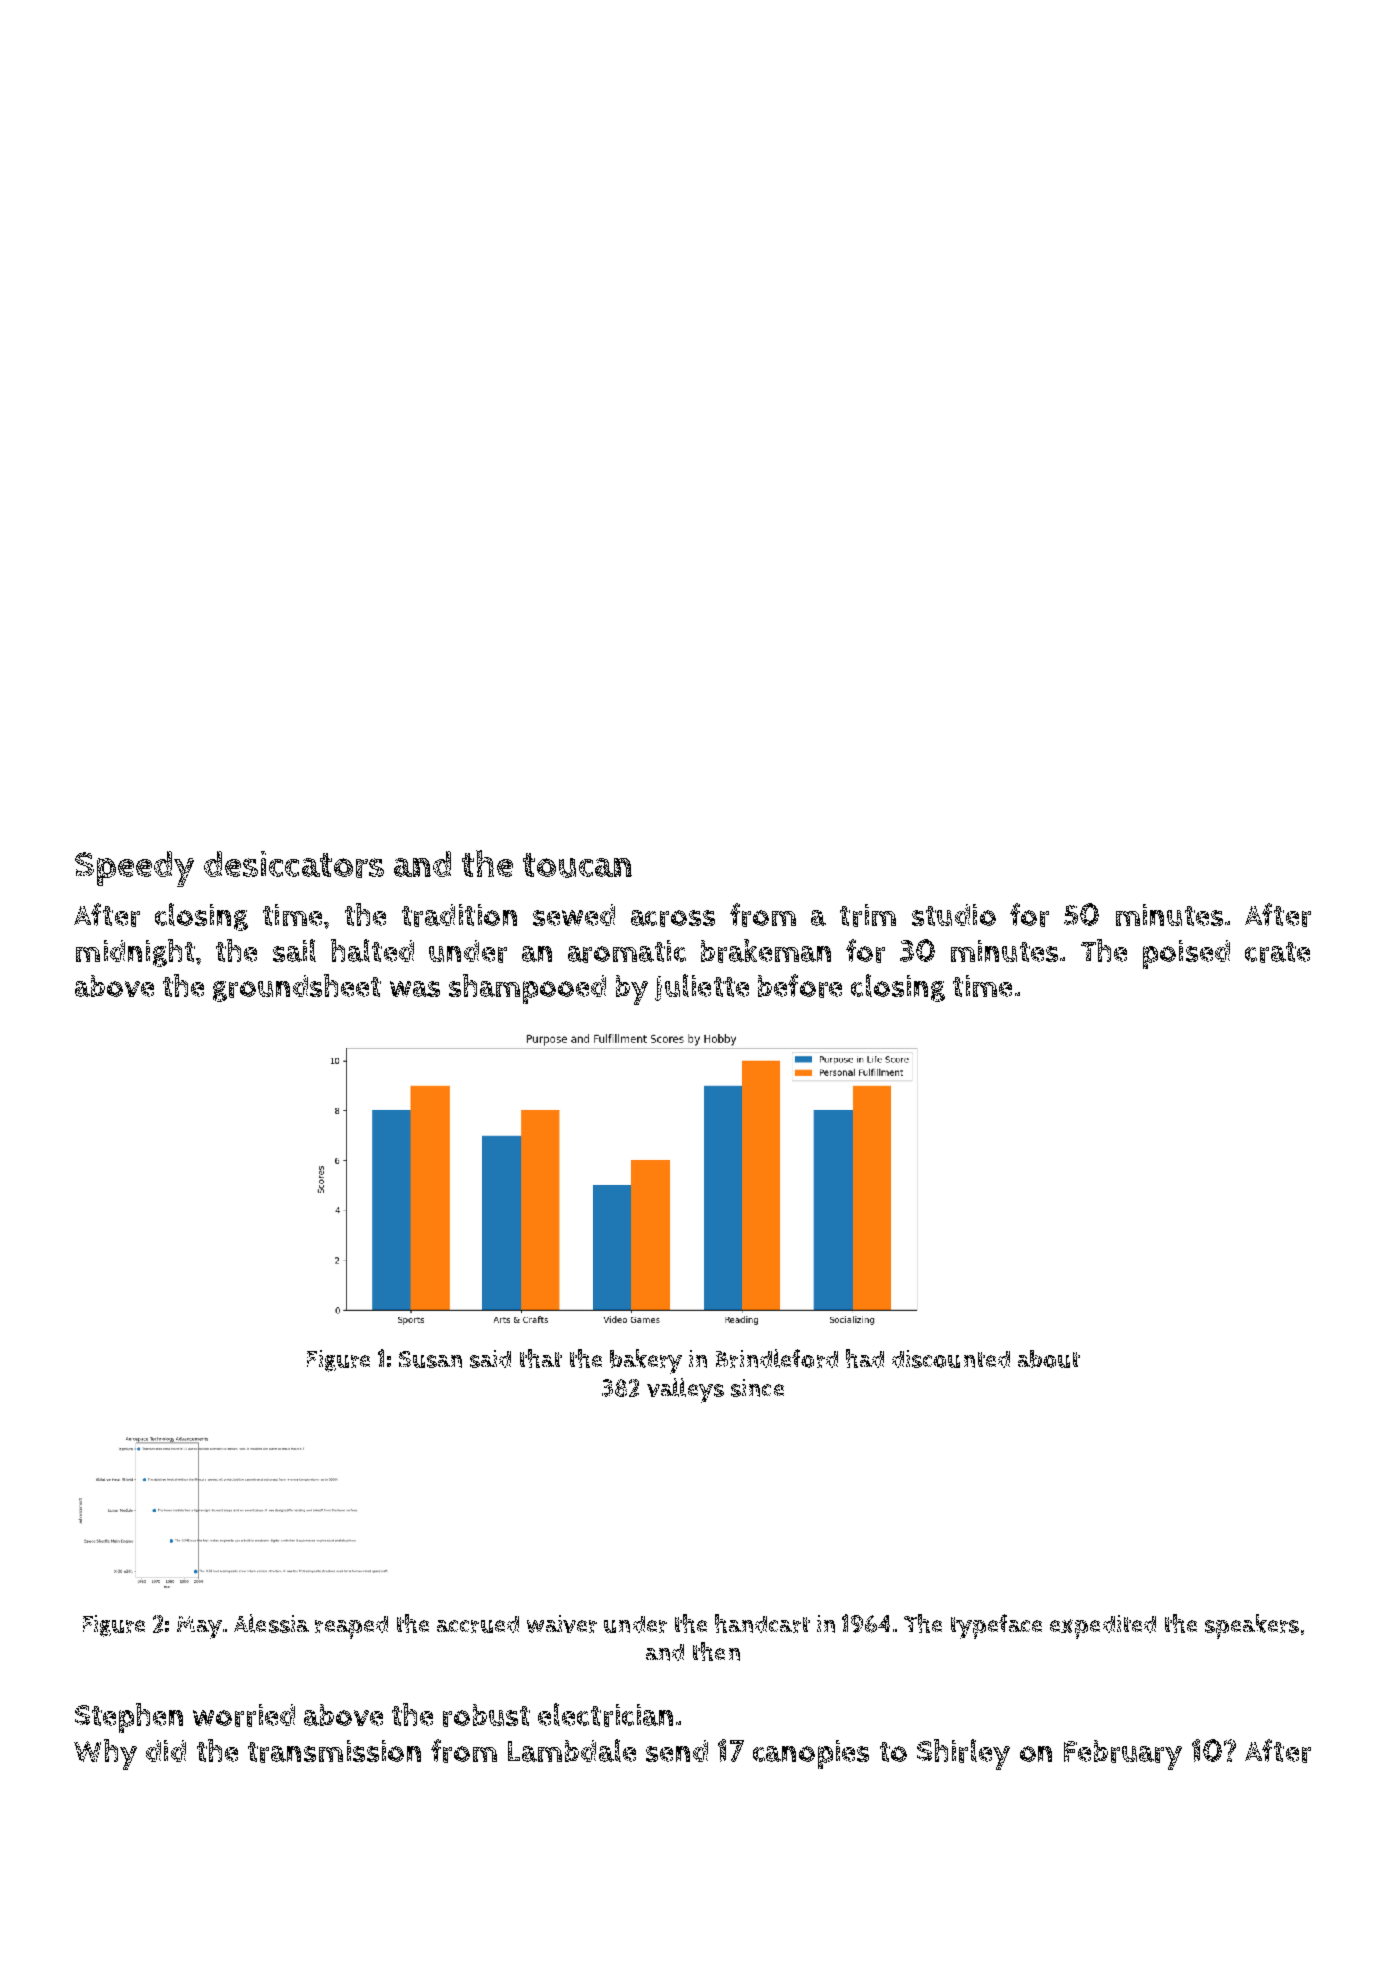  I want to click on desiccators, so click(294, 864).
